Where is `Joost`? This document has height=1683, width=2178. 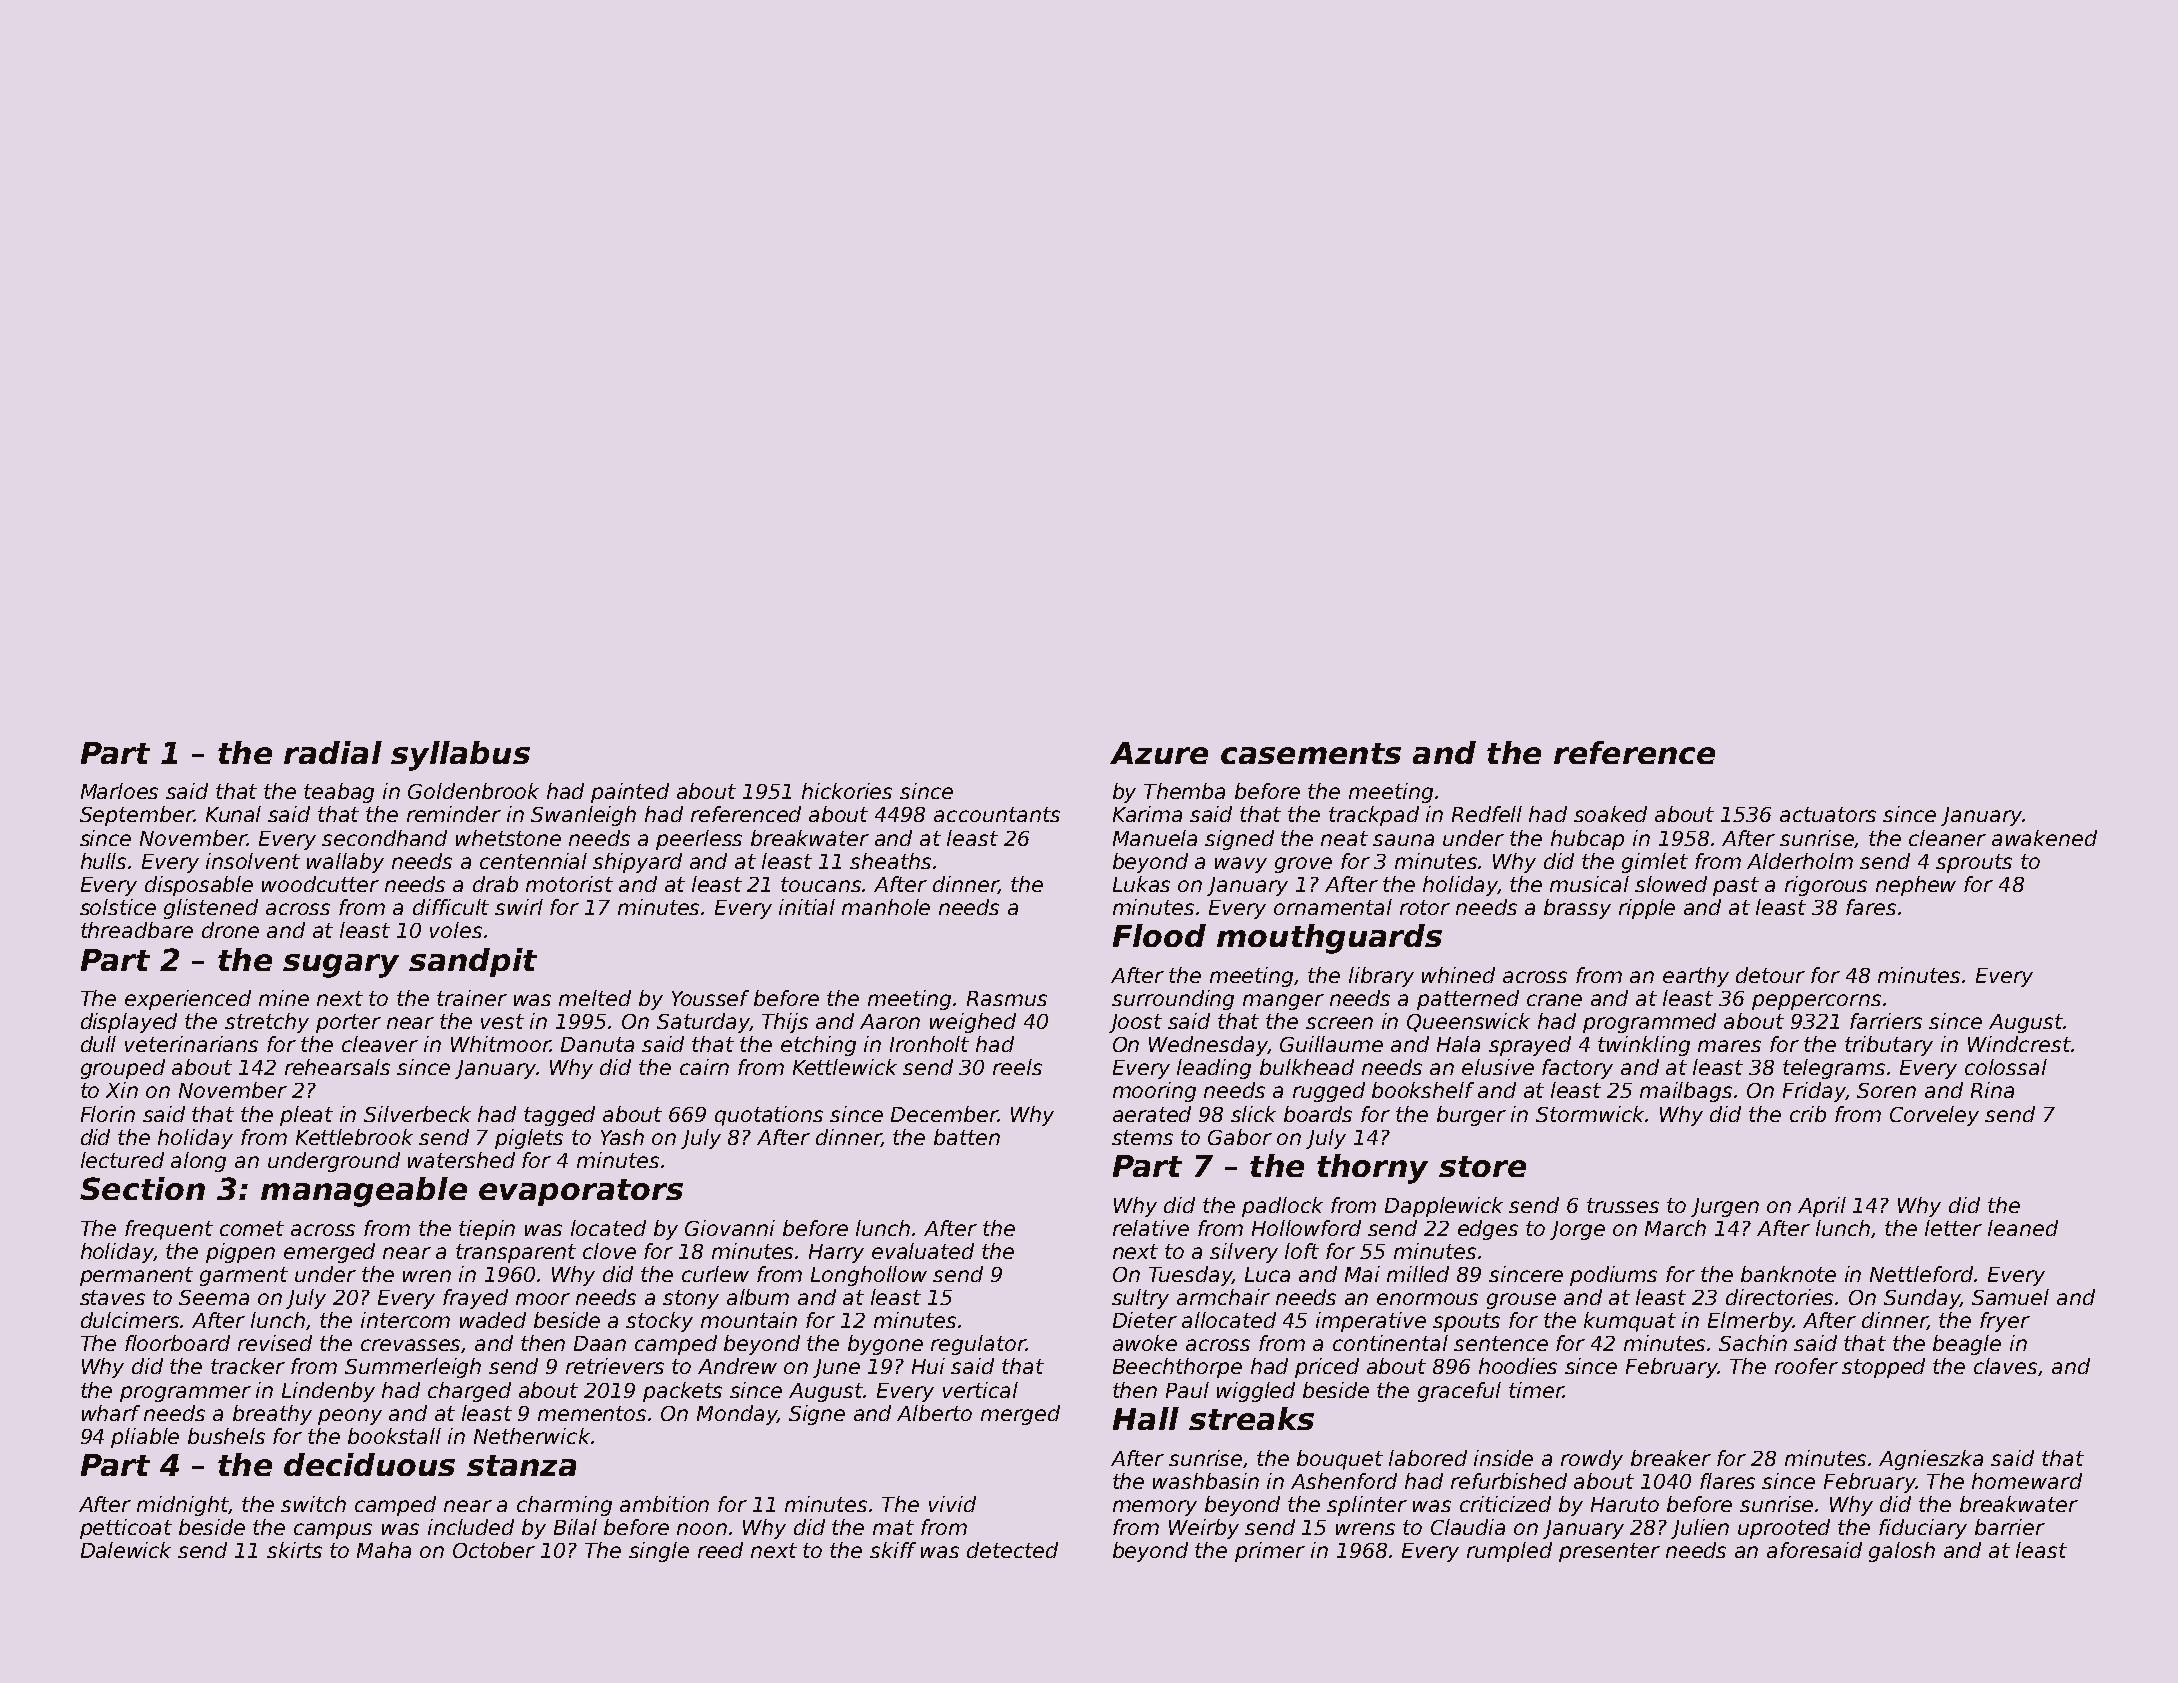 Joost is located at coordinates (1135, 1023).
